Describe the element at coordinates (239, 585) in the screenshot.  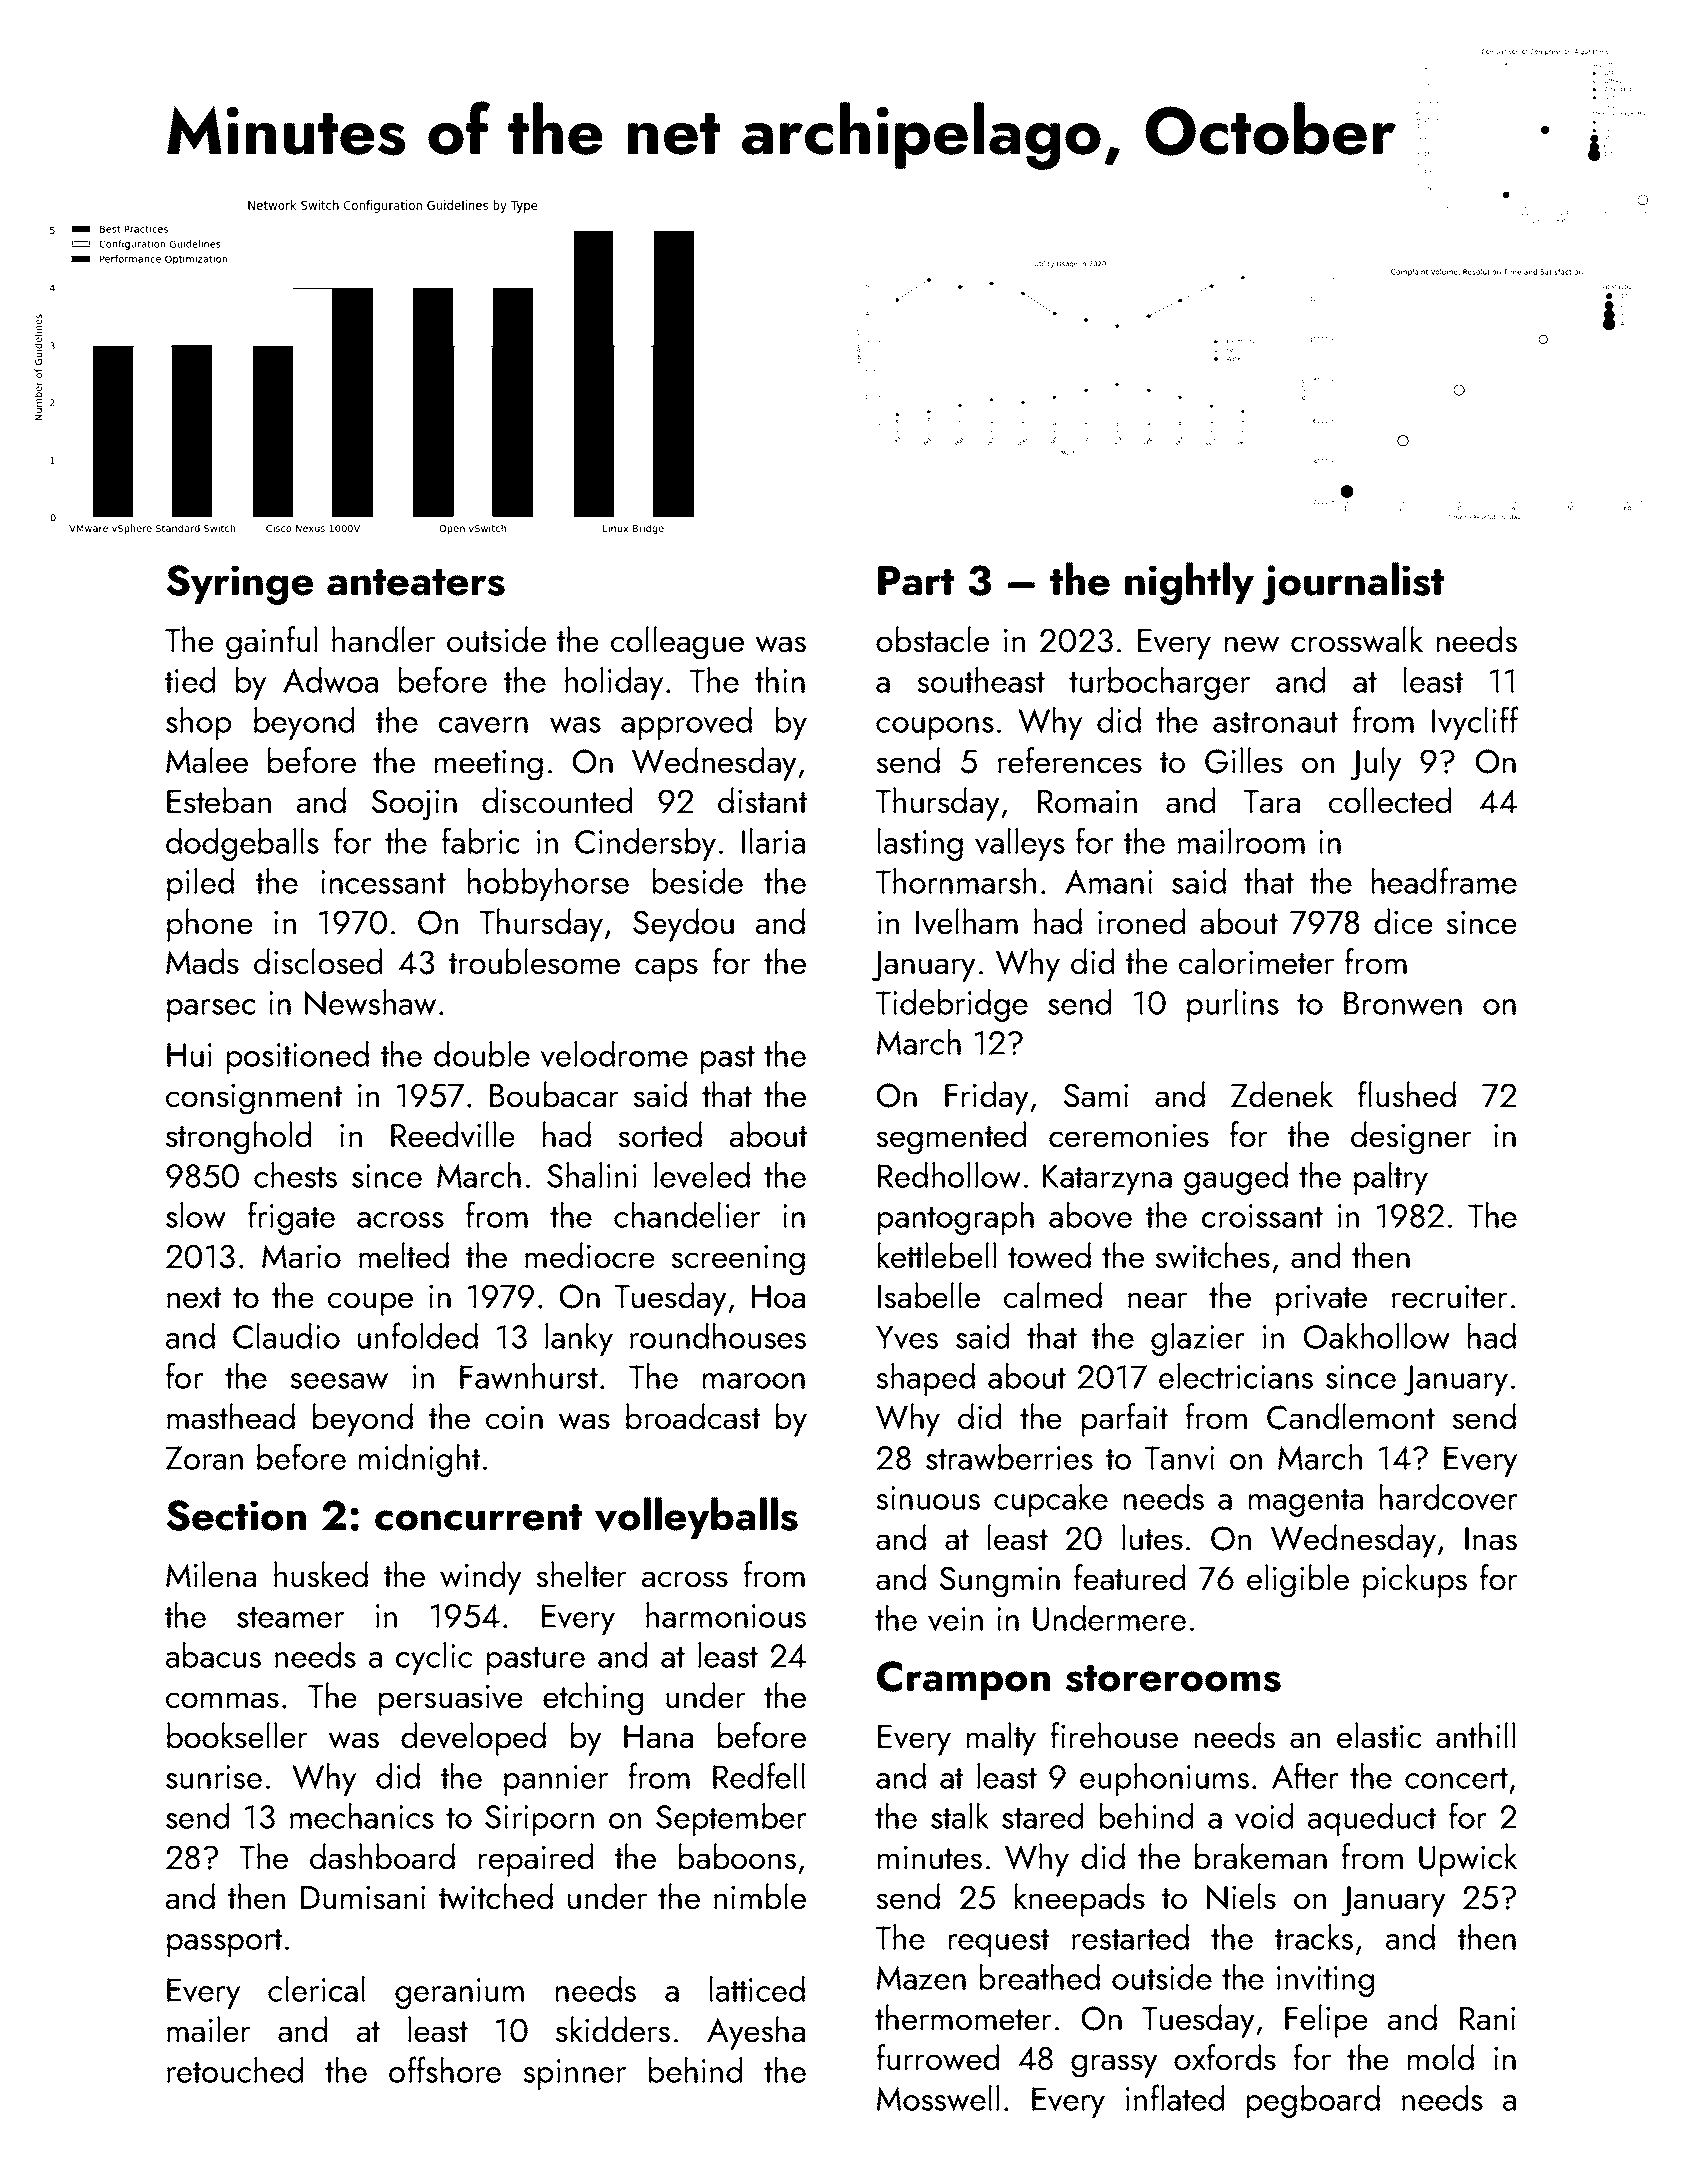
I see `Syringe` at that location.
